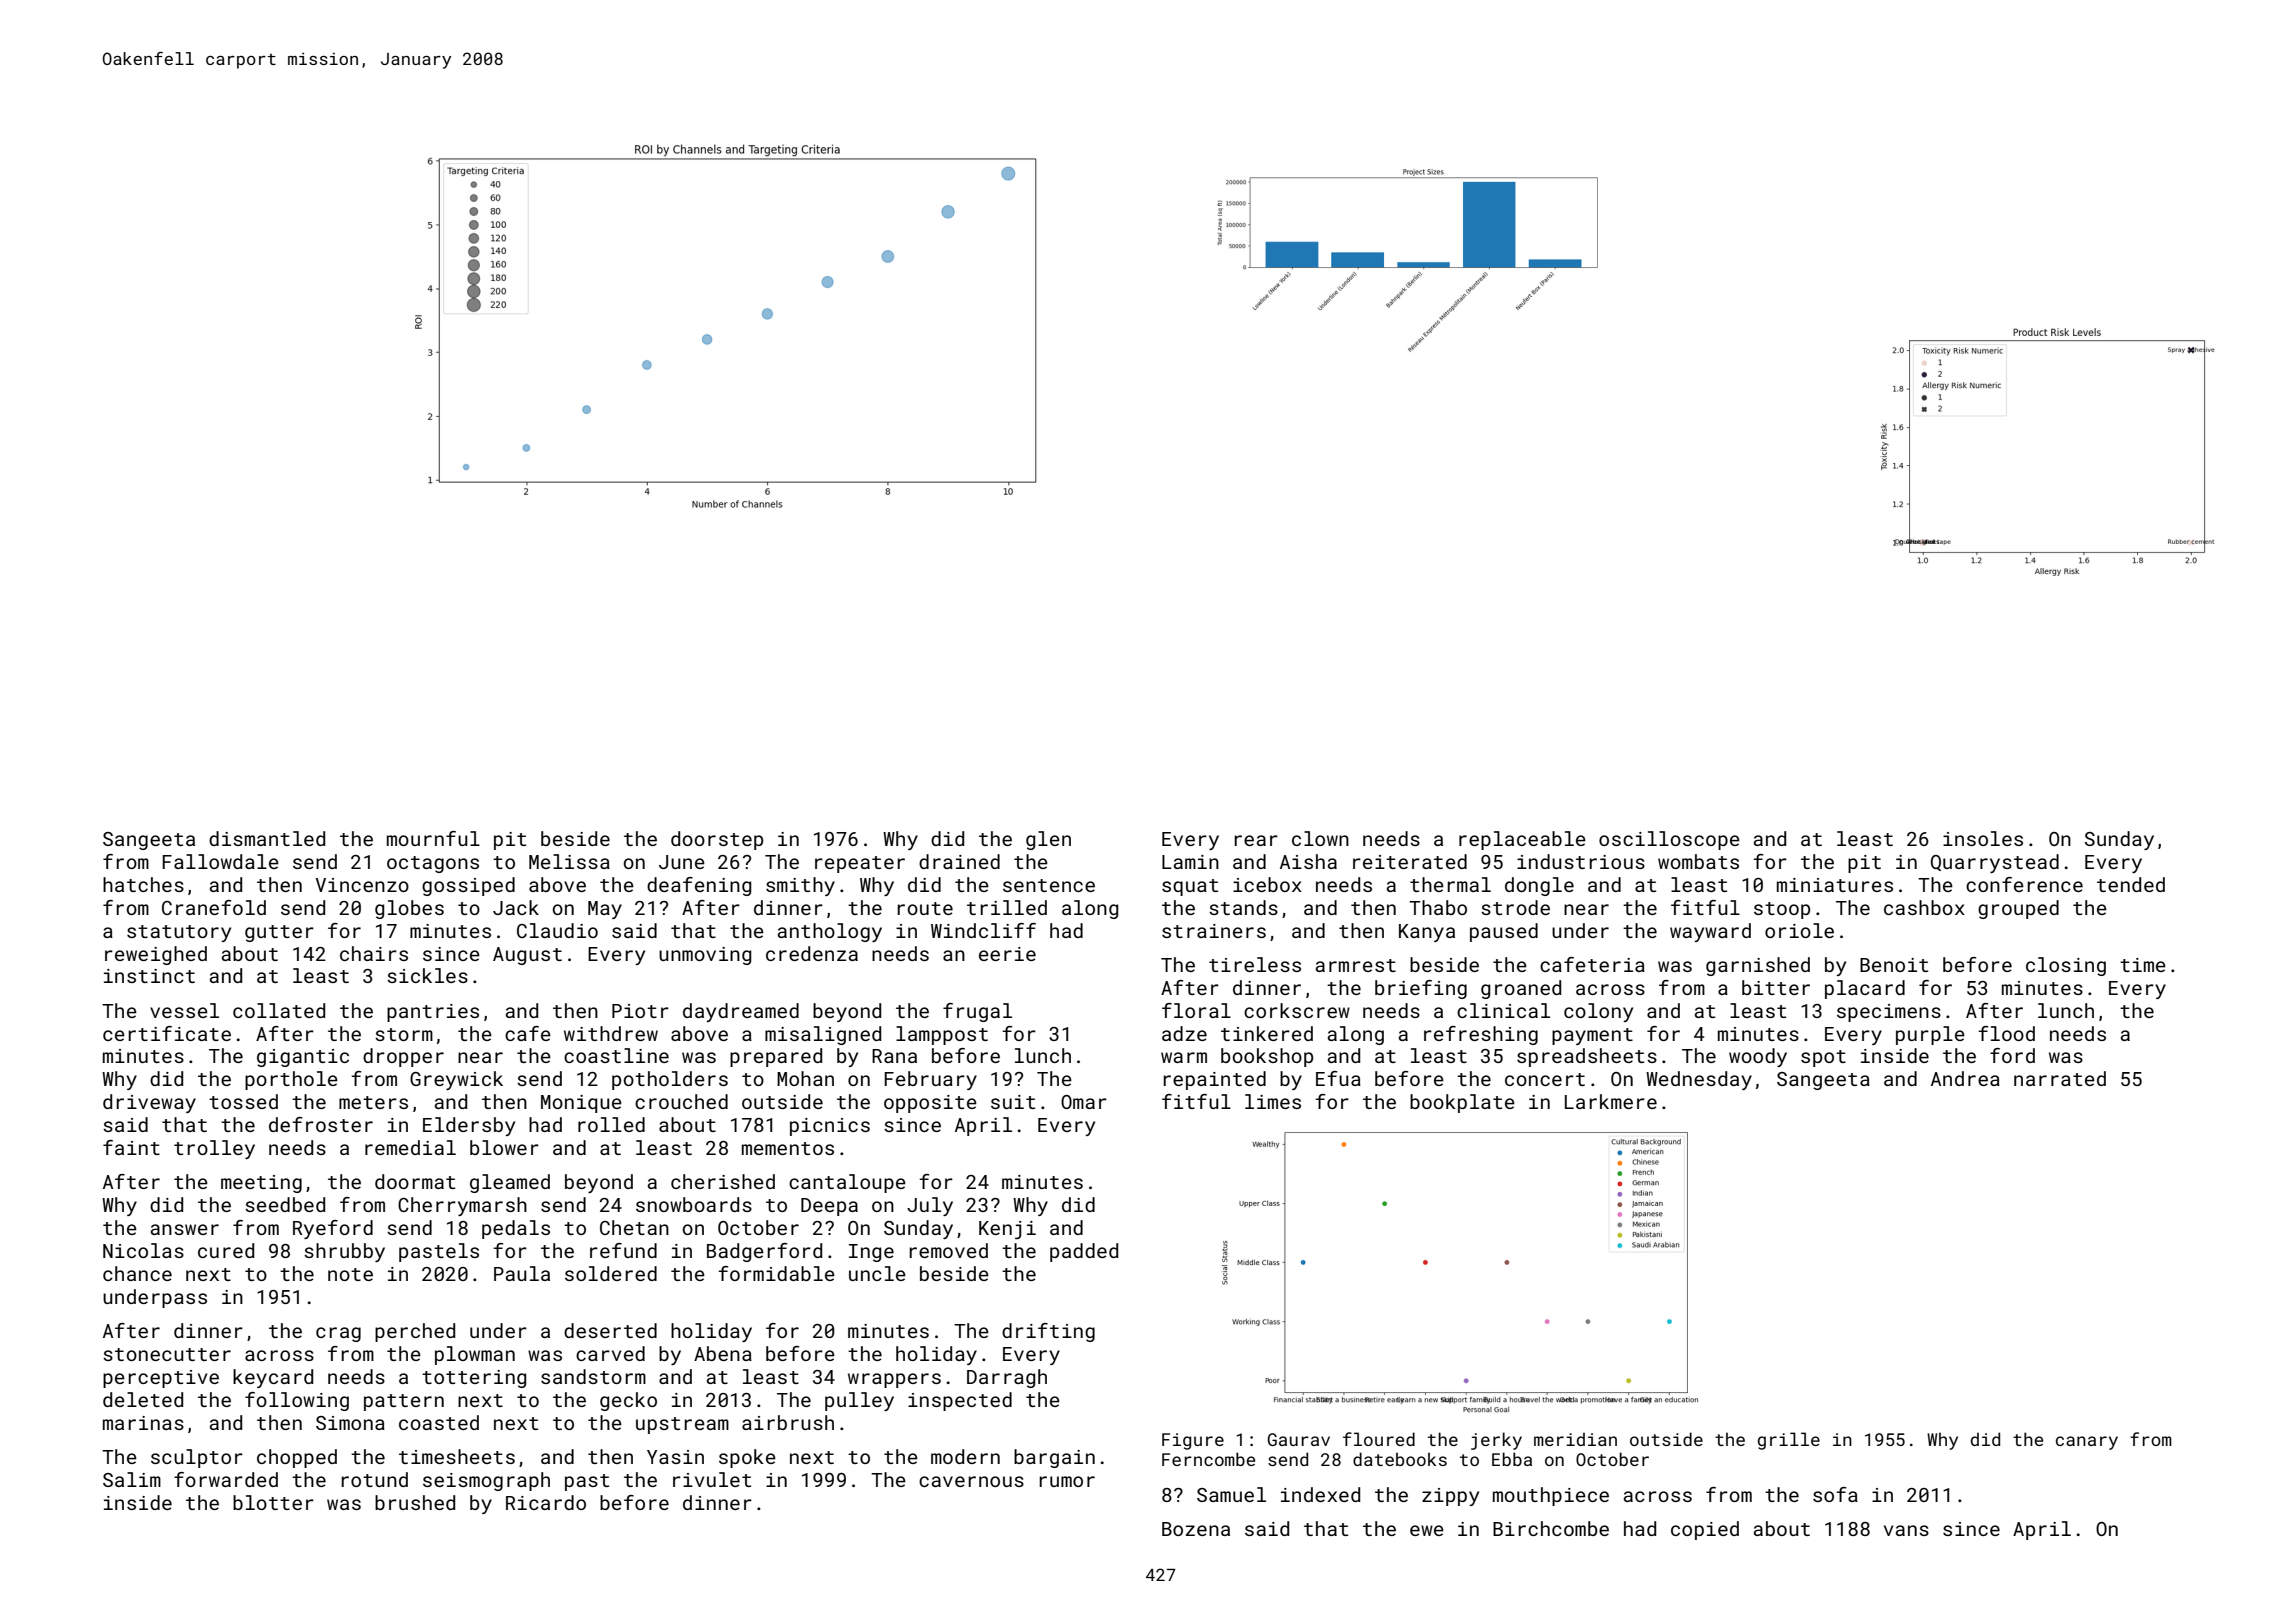  What do you see at coordinates (220, 861) in the screenshot?
I see `Fallowdale` at bounding box center [220, 861].
